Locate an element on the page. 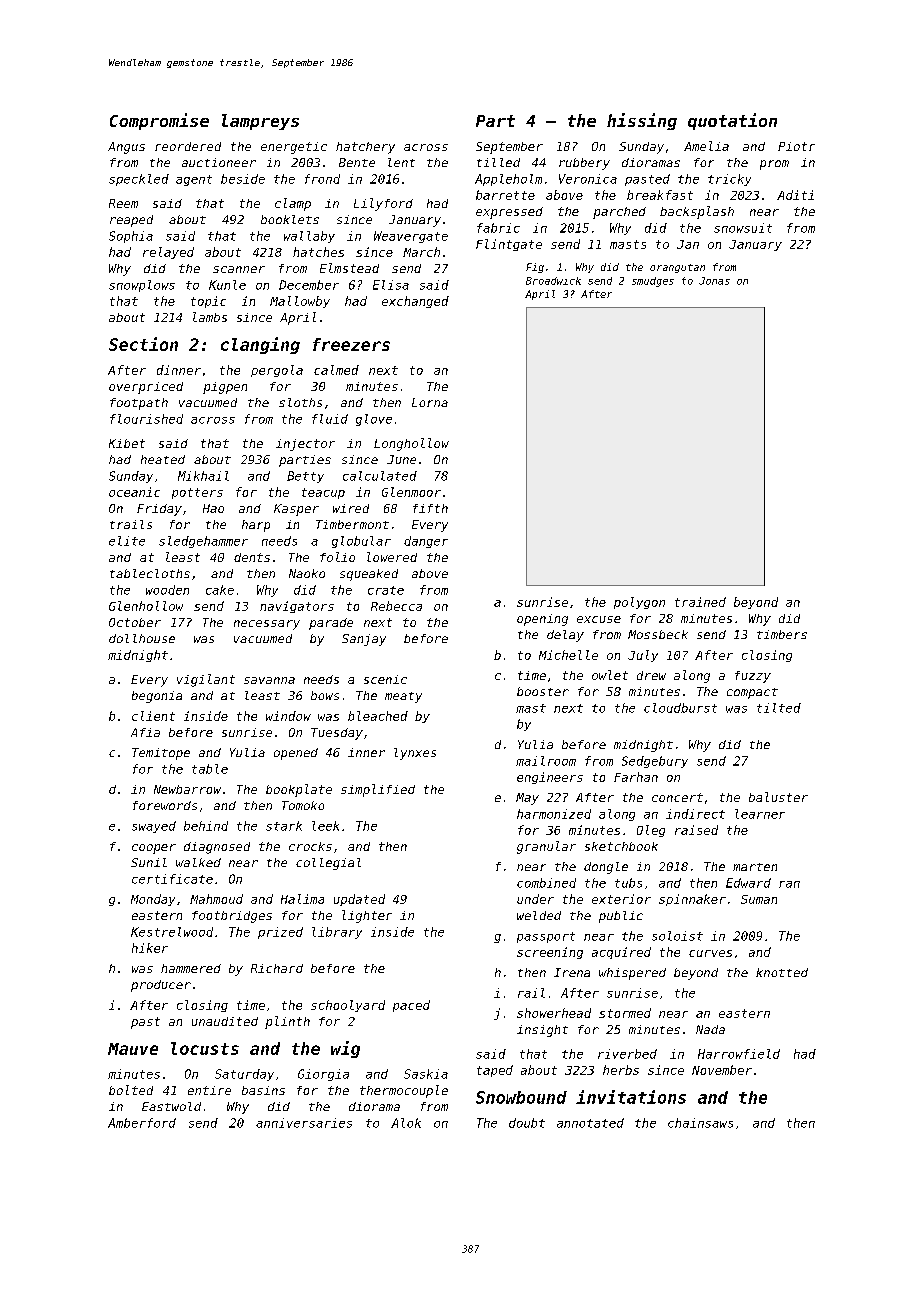 Image resolution: width=924 pixels, height=1308 pixels. Aditi is located at coordinates (795, 195).
